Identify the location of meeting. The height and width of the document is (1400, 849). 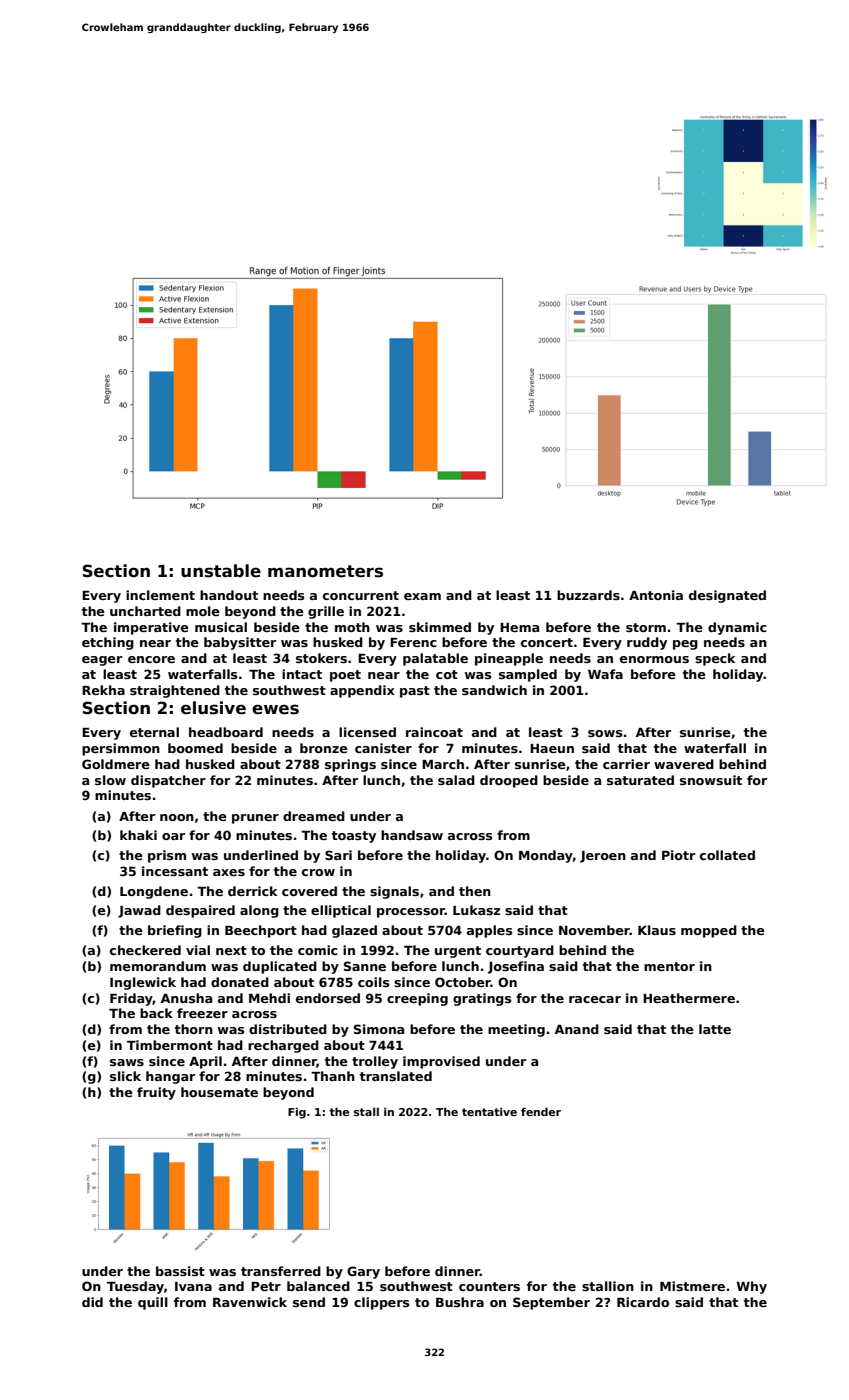
(516, 1030).
